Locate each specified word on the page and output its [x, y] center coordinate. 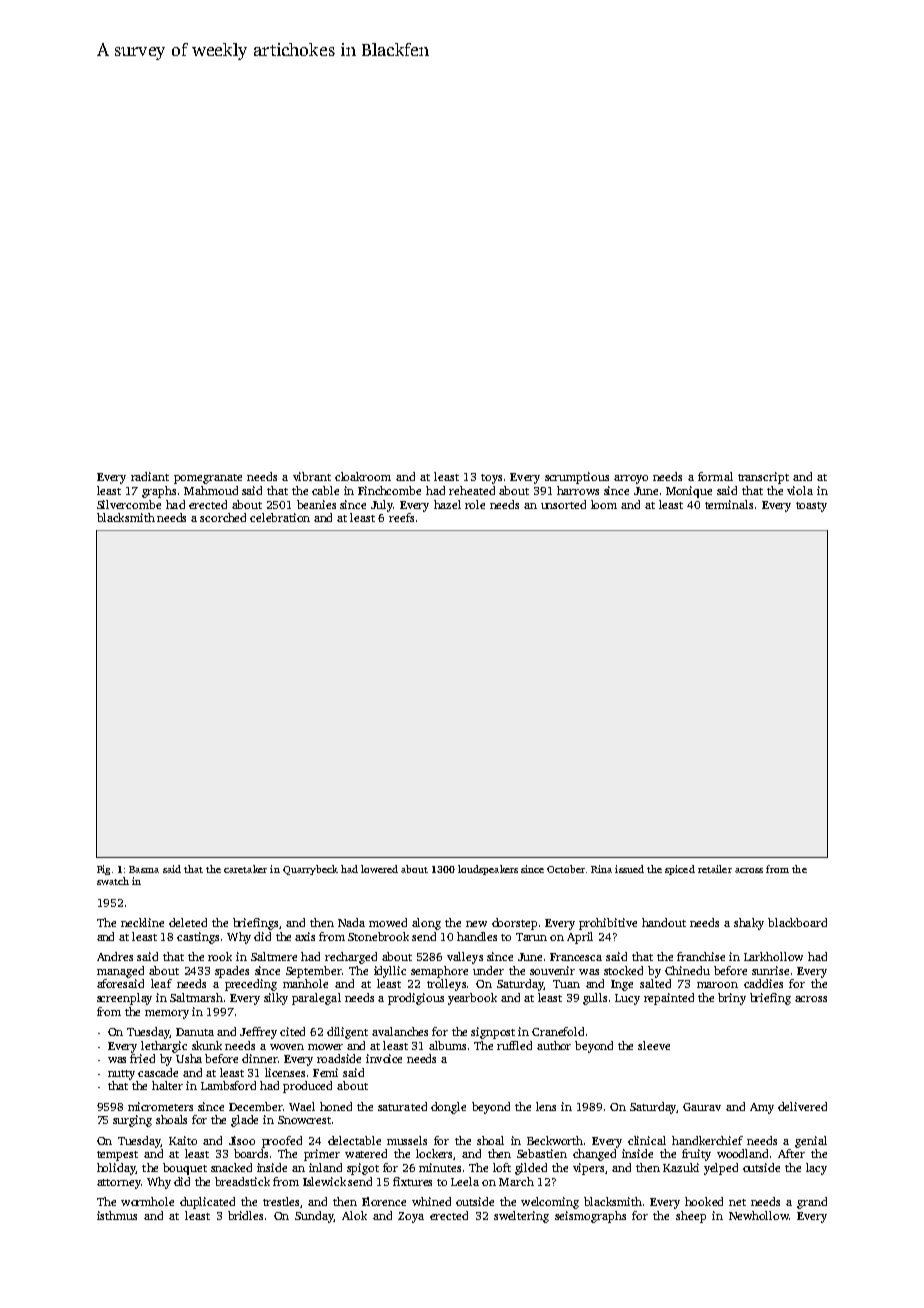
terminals [729, 504]
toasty [811, 507]
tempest [117, 1156]
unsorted [563, 504]
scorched [223, 517]
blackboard [797, 922]
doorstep [514, 924]
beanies [316, 504]
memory [167, 1014]
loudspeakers [488, 870]
